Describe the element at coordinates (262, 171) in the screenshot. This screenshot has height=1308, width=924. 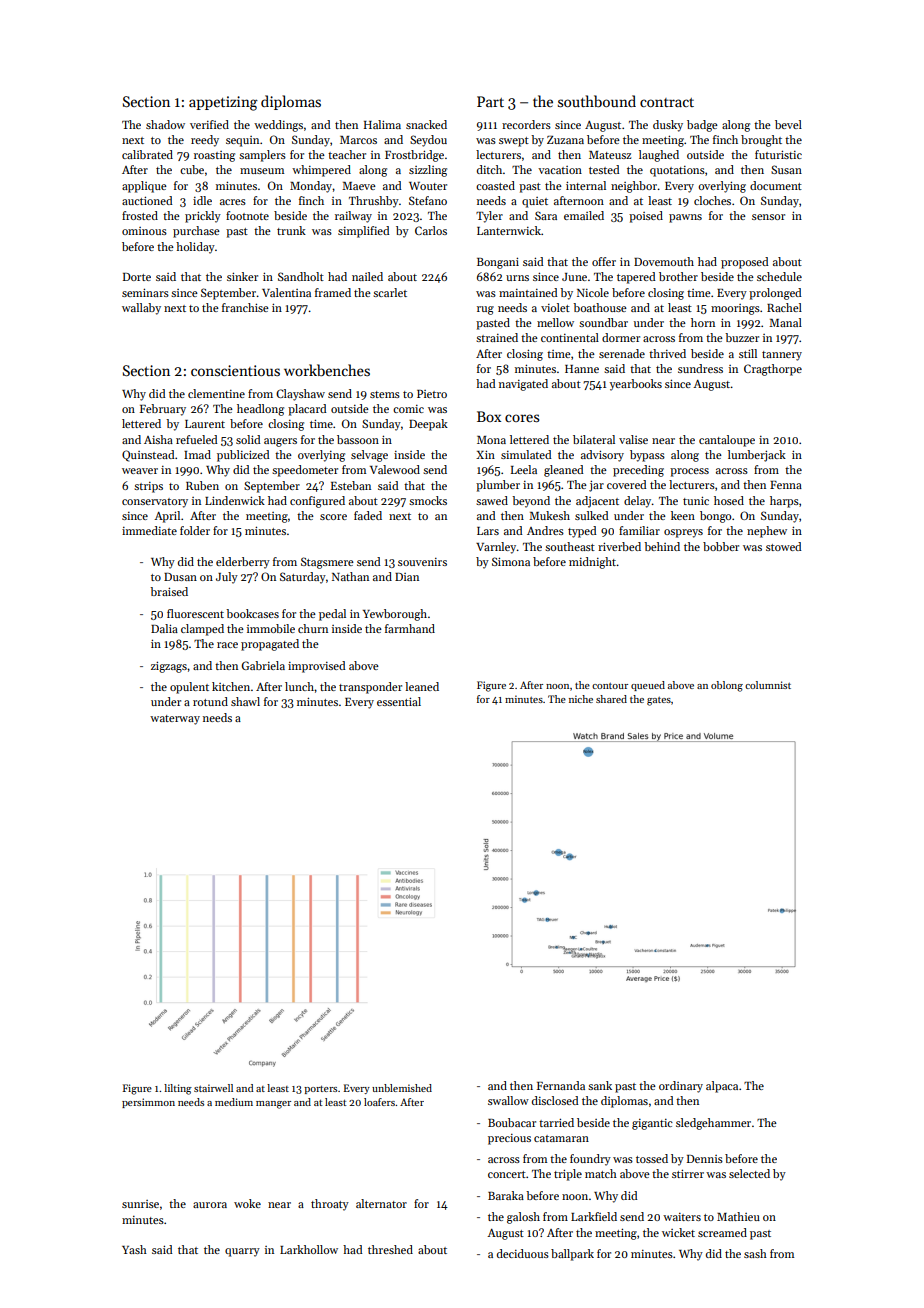
I see `museum` at that location.
